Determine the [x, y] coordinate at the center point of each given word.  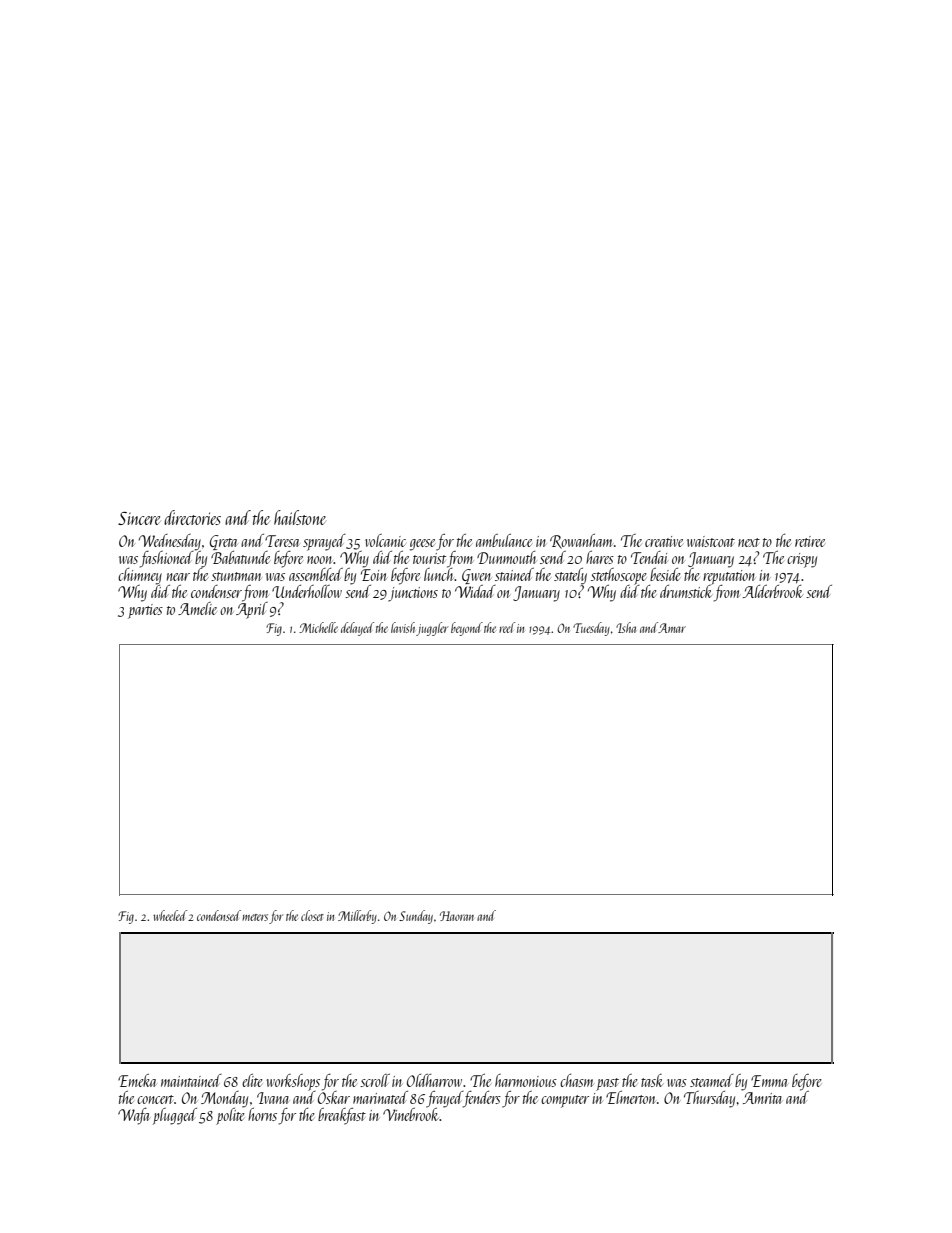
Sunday [416, 917]
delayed [357, 629]
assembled [316, 574]
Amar [672, 628]
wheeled [170, 915]
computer [565, 1101]
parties [145, 611]
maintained [191, 1080]
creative [664, 541]
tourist [429, 558]
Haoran [457, 916]
